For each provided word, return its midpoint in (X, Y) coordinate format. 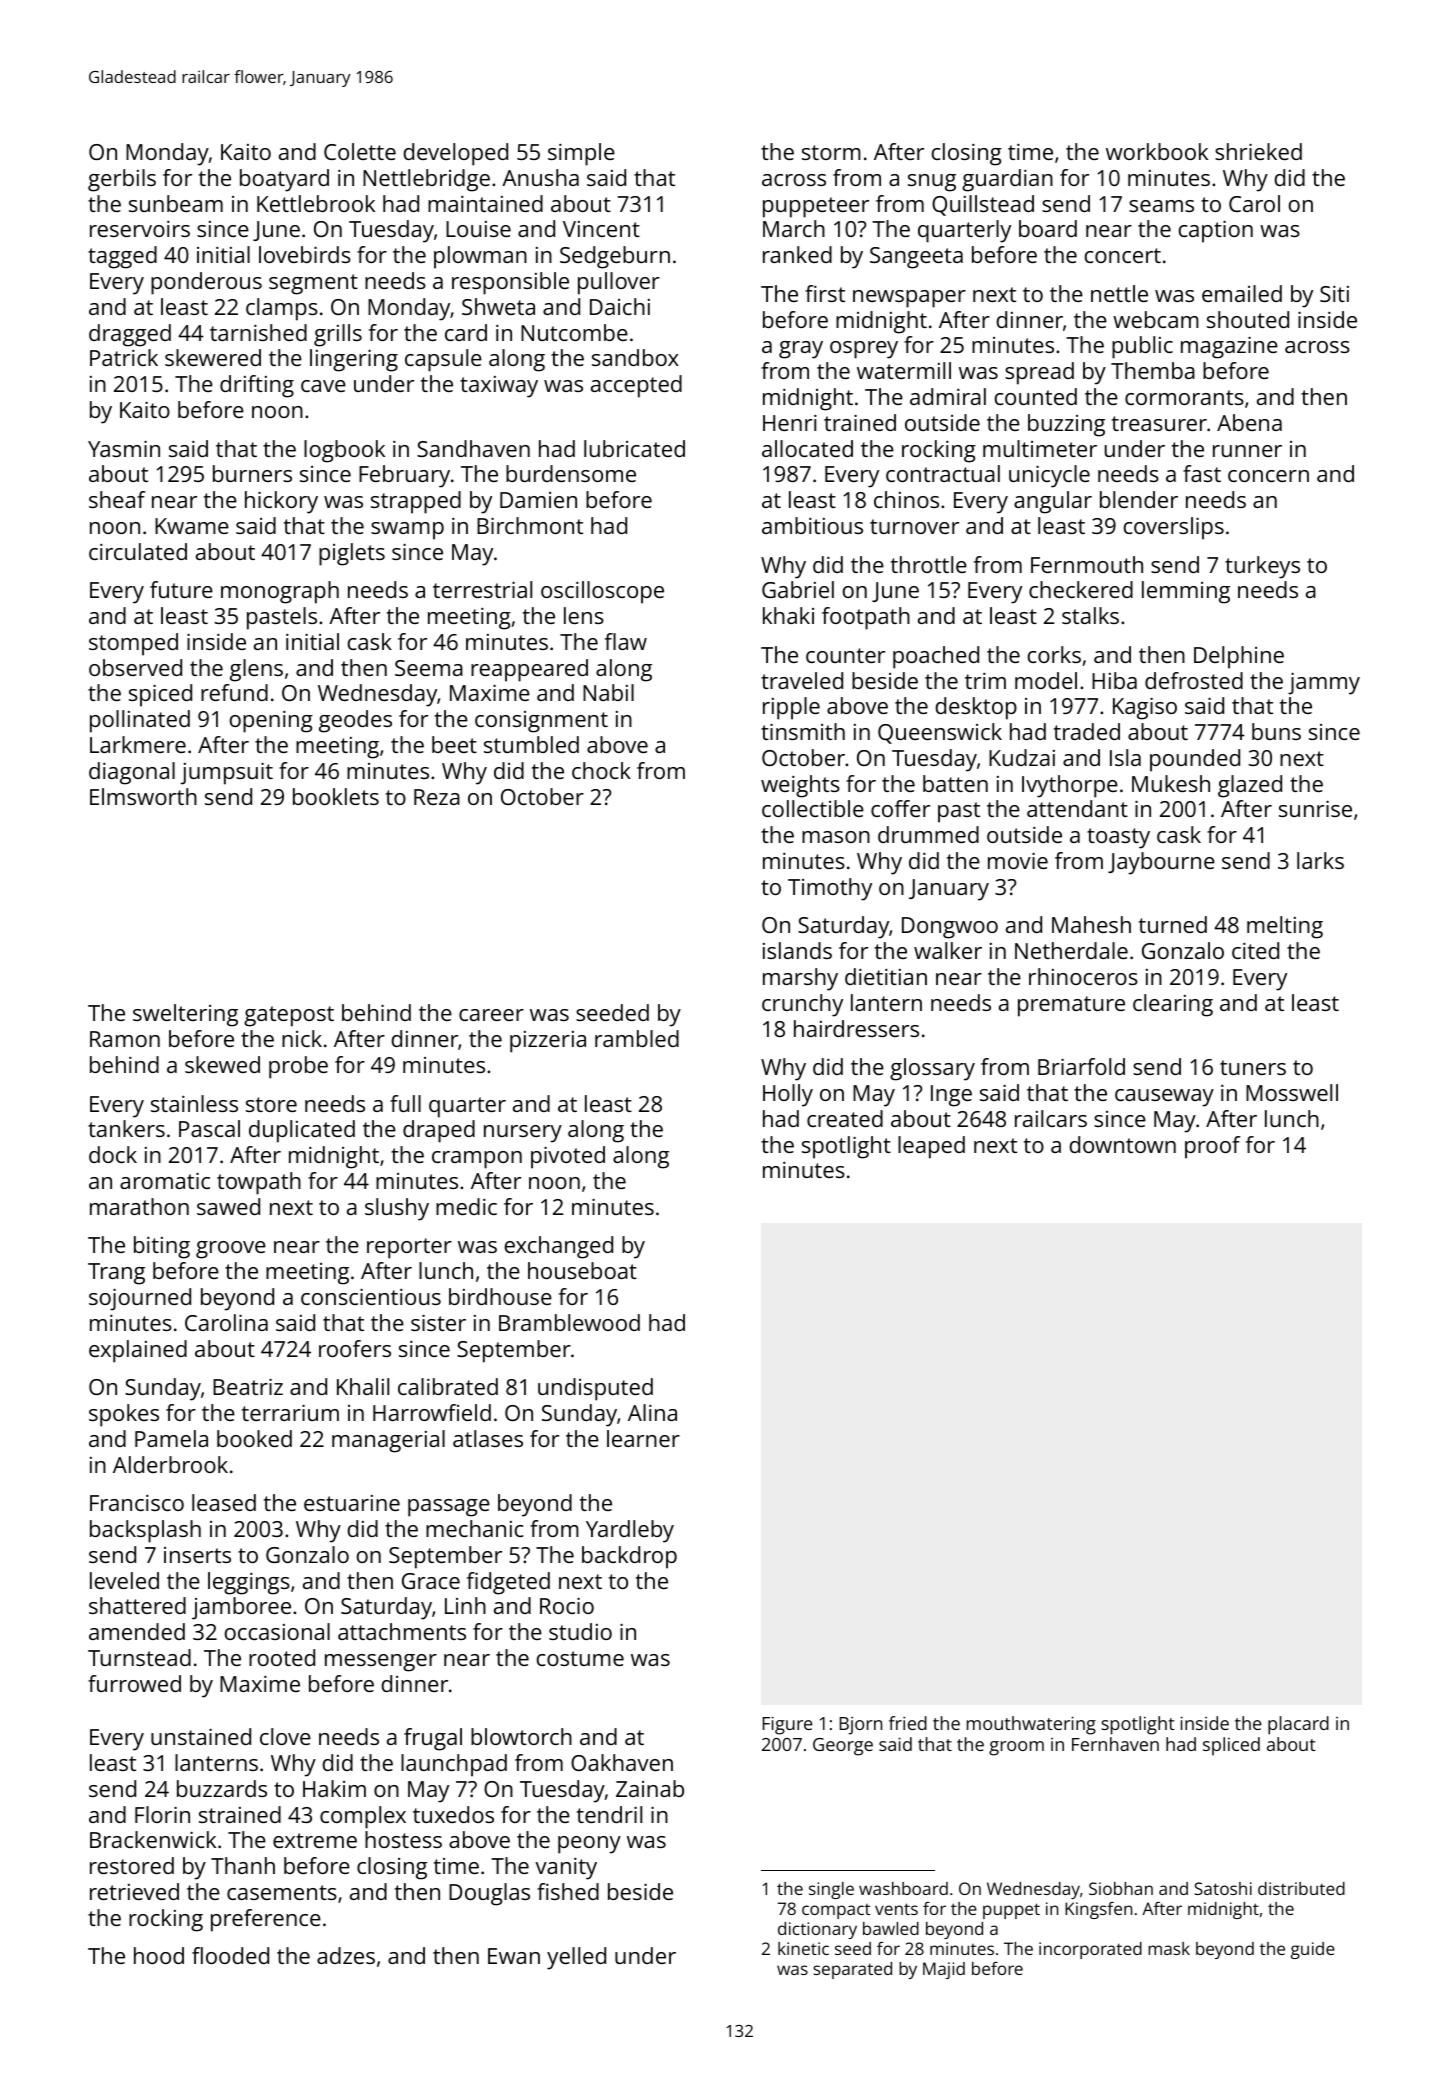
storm (831, 152)
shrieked (1258, 151)
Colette (360, 151)
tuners (1253, 1067)
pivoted (568, 1157)
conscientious (371, 1296)
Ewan (514, 1956)
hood (159, 1955)
